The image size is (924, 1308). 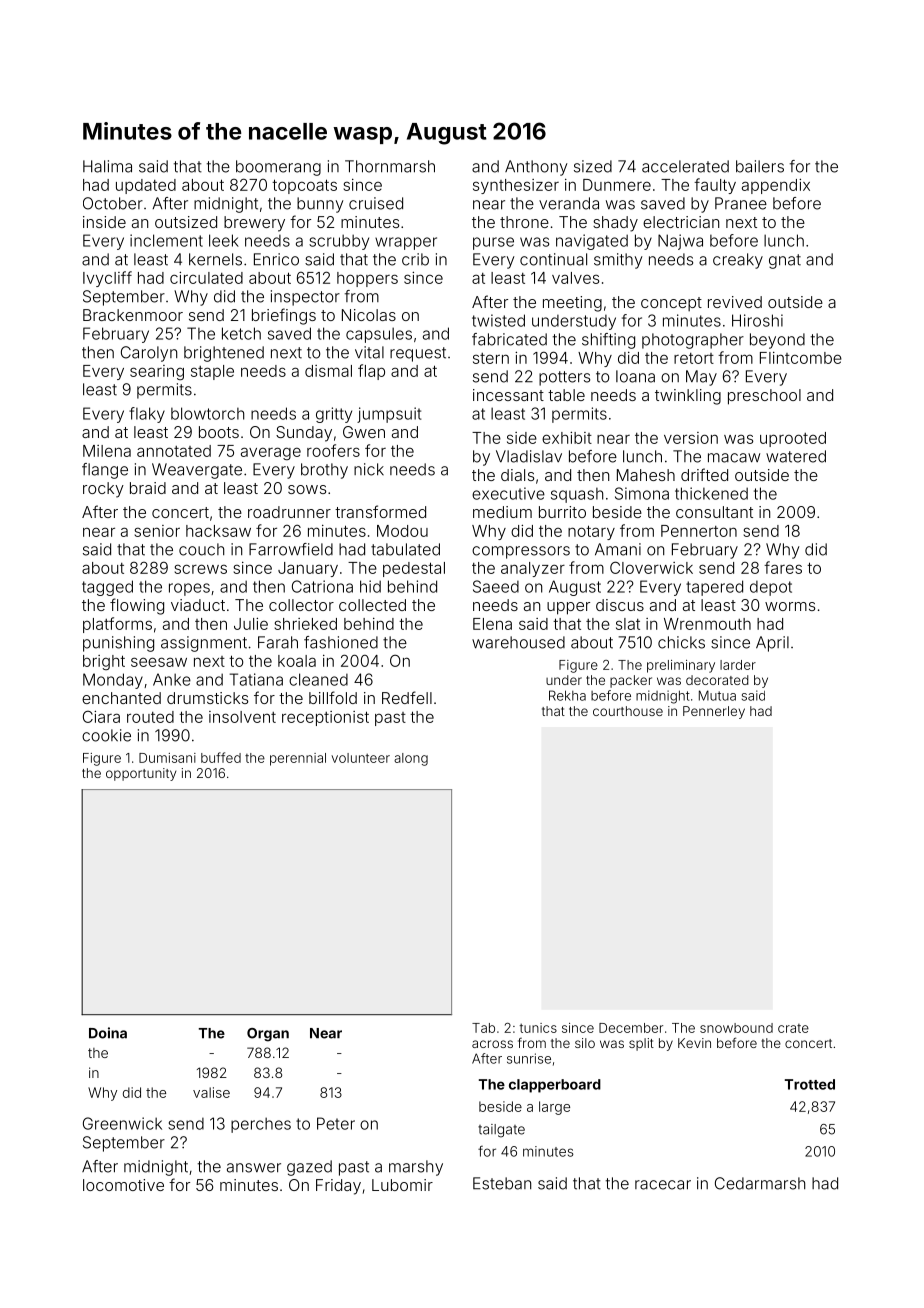 I want to click on December, so click(x=631, y=1028).
